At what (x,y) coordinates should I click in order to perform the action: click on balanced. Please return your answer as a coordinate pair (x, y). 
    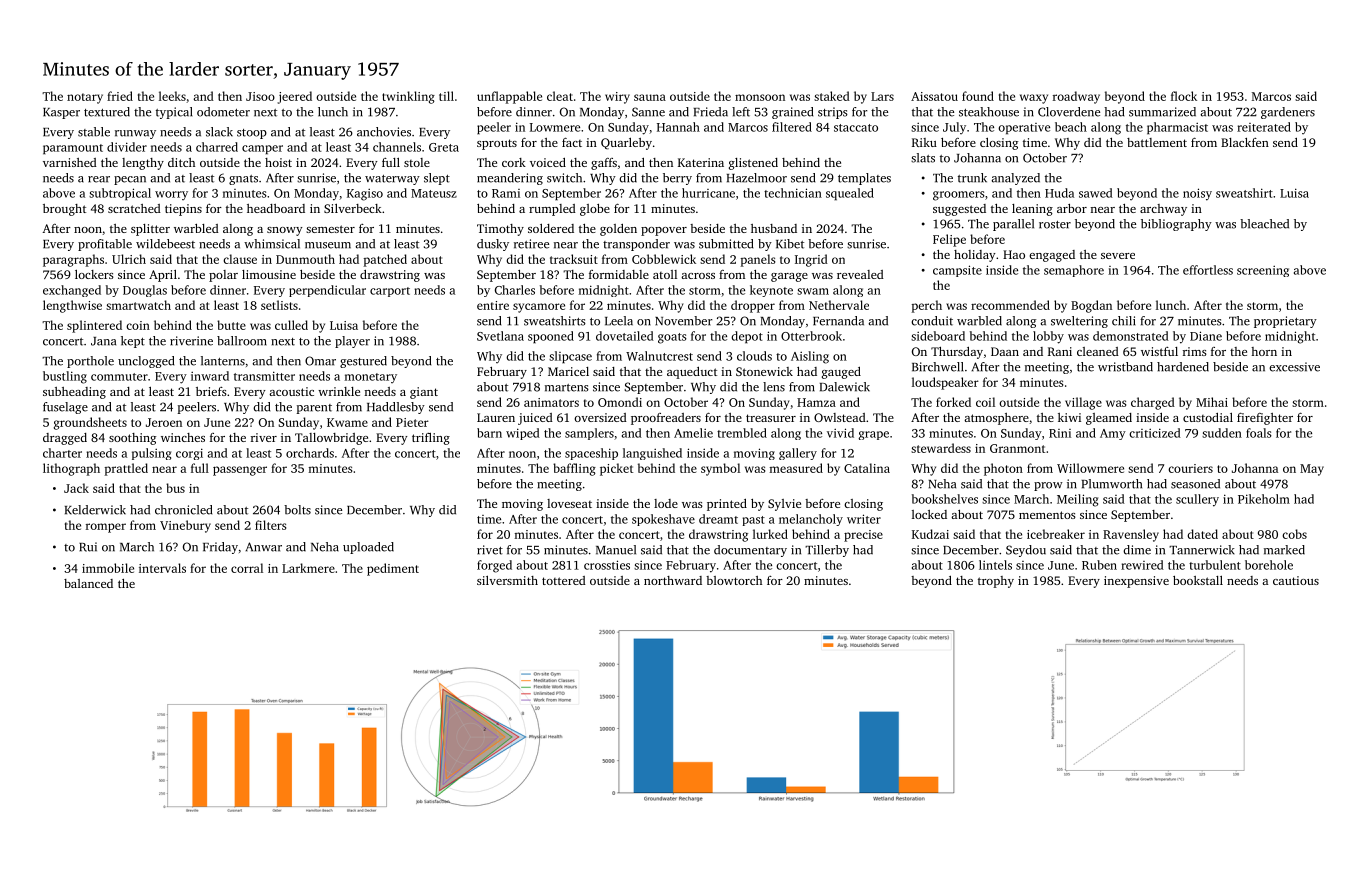
    Looking at the image, I should click on (88, 583).
